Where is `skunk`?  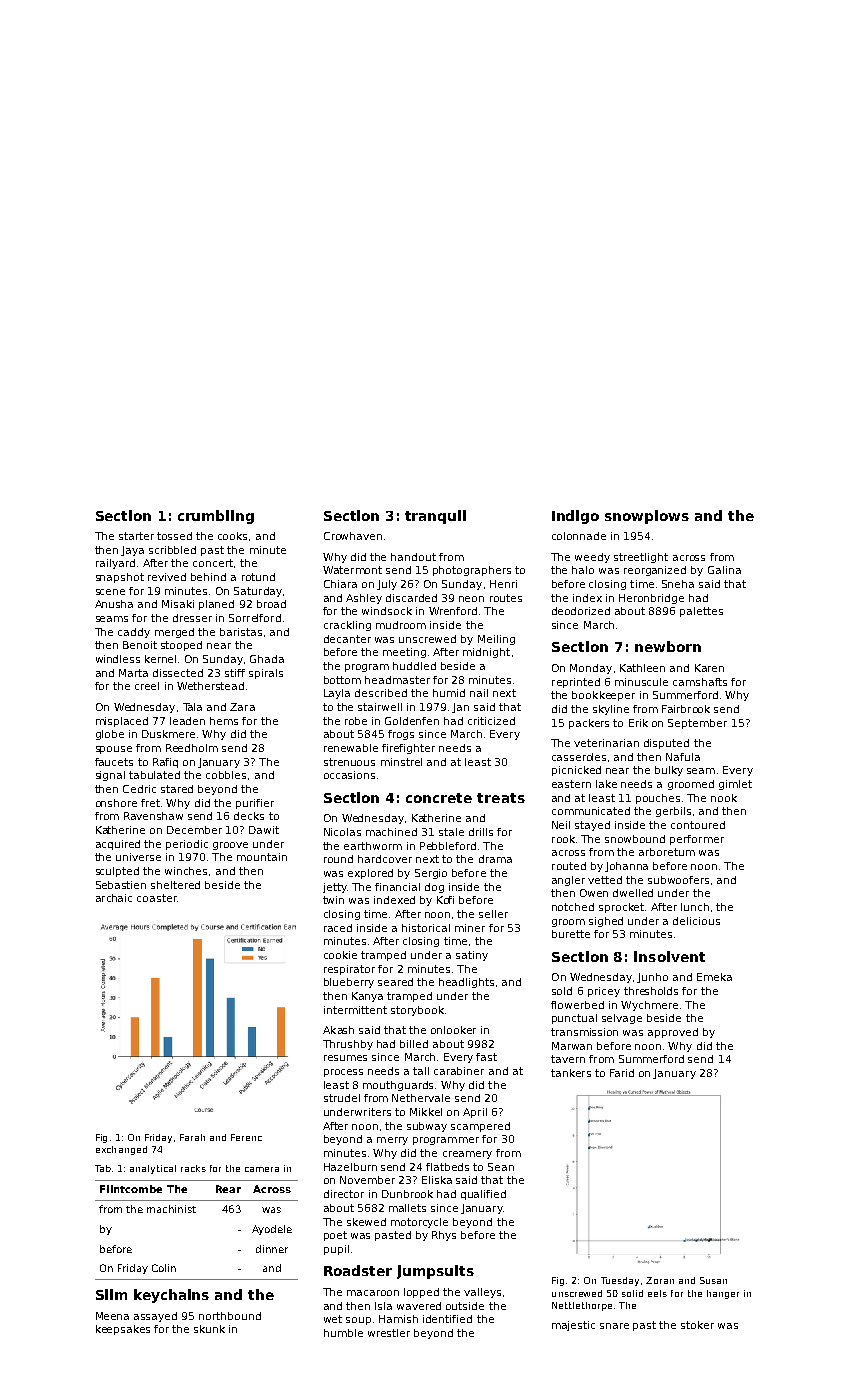
skunk is located at coordinates (209, 1329).
